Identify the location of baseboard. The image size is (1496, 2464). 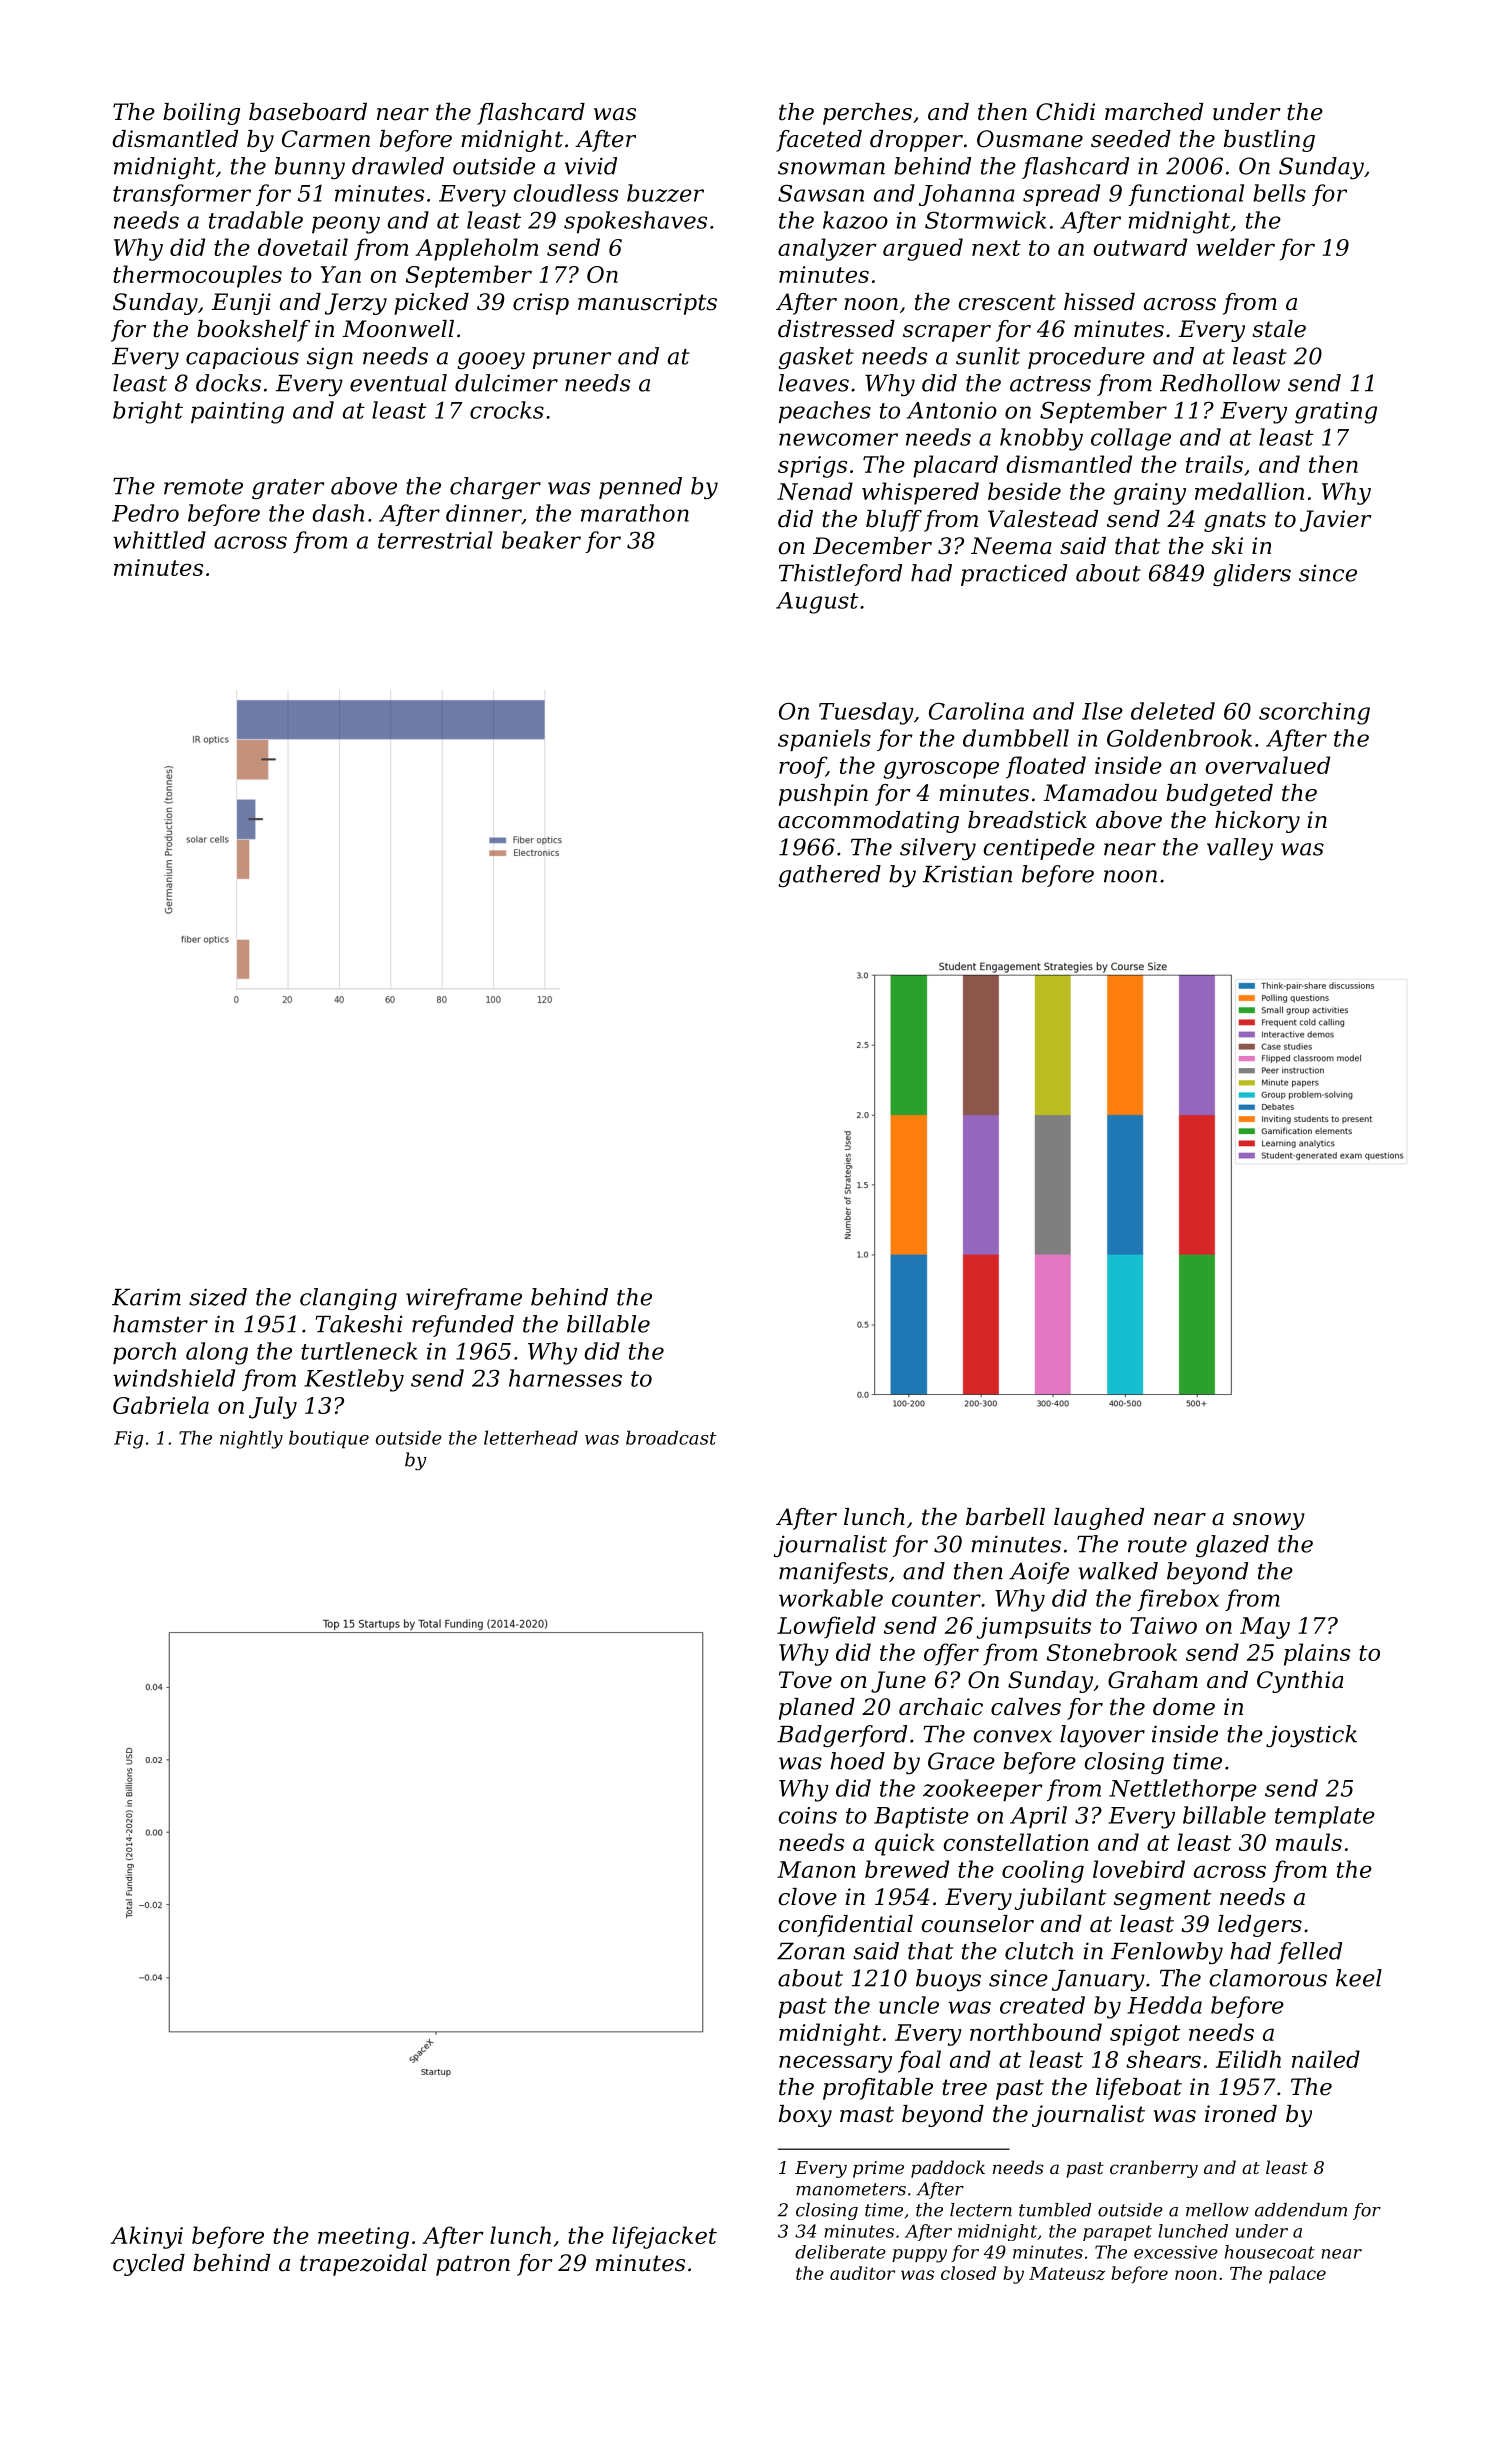
(308, 112).
